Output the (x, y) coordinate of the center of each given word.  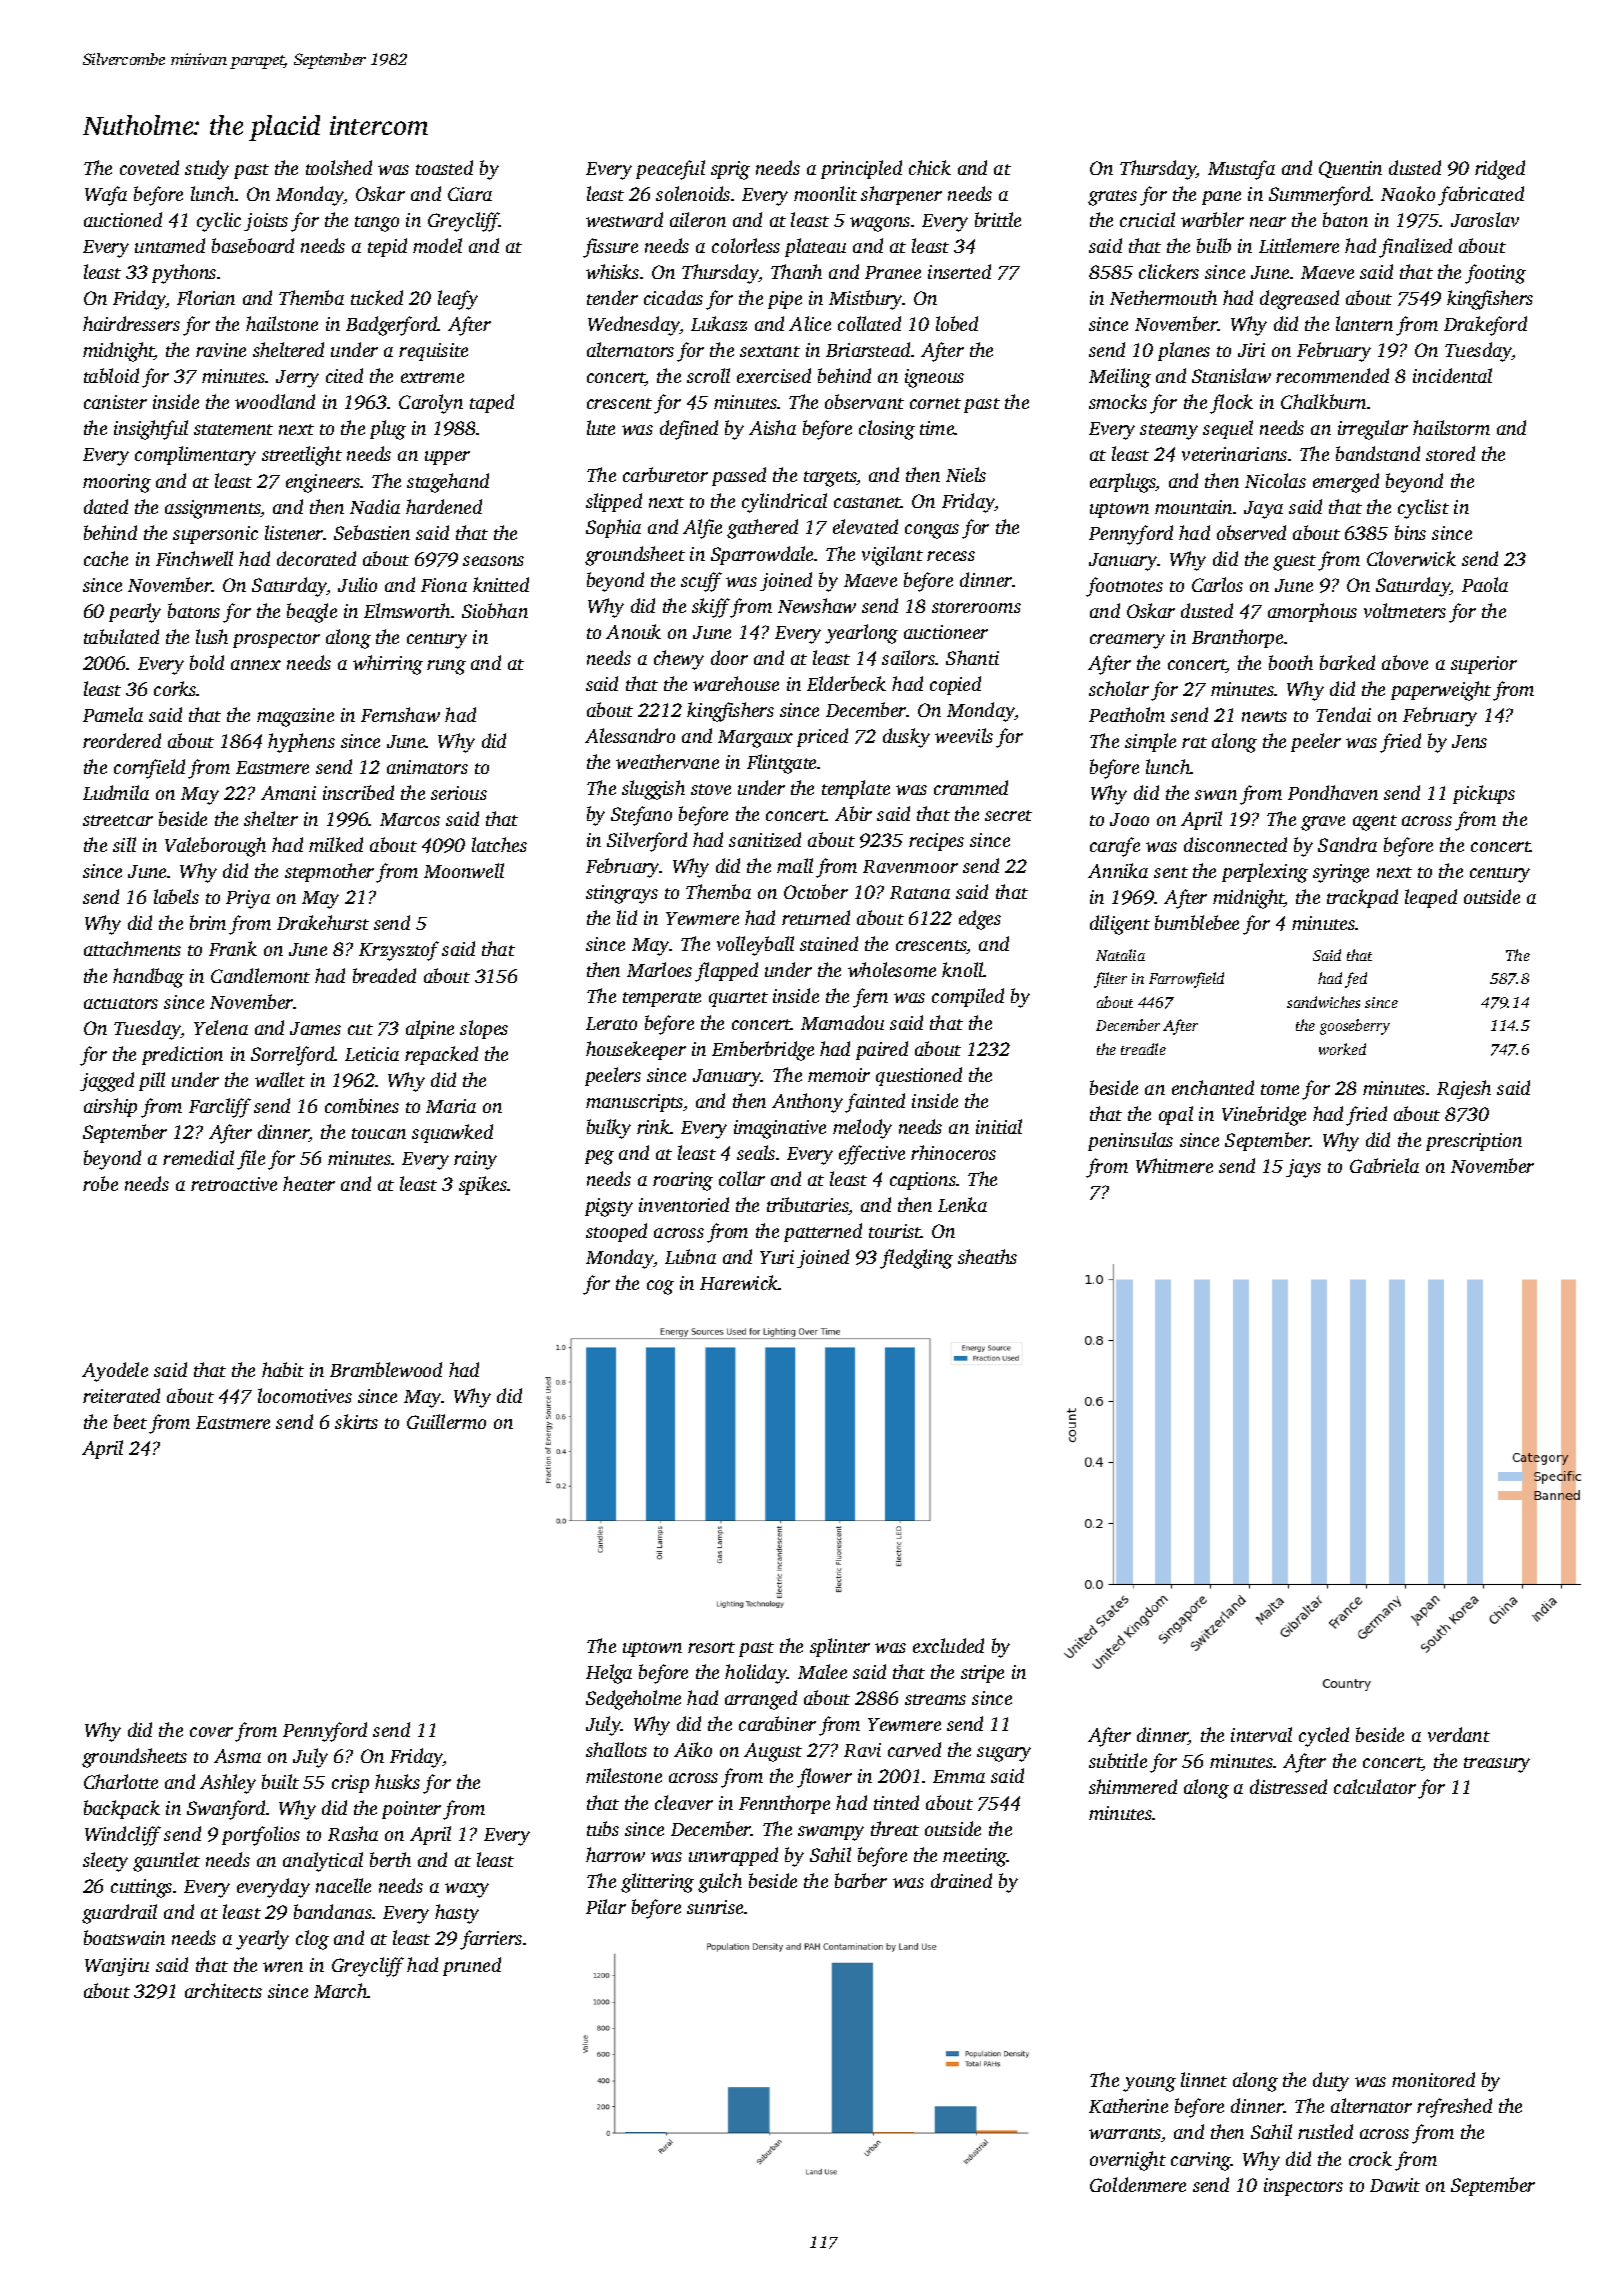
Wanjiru (117, 1967)
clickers (1169, 271)
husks (397, 1781)
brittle (998, 219)
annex (256, 665)
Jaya (1263, 510)
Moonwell (464, 870)
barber (861, 1880)
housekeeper (636, 1050)
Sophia (613, 528)
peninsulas (1130, 1141)
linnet (1204, 2079)
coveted (149, 167)
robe (100, 1183)
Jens (1469, 741)
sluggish (653, 790)
